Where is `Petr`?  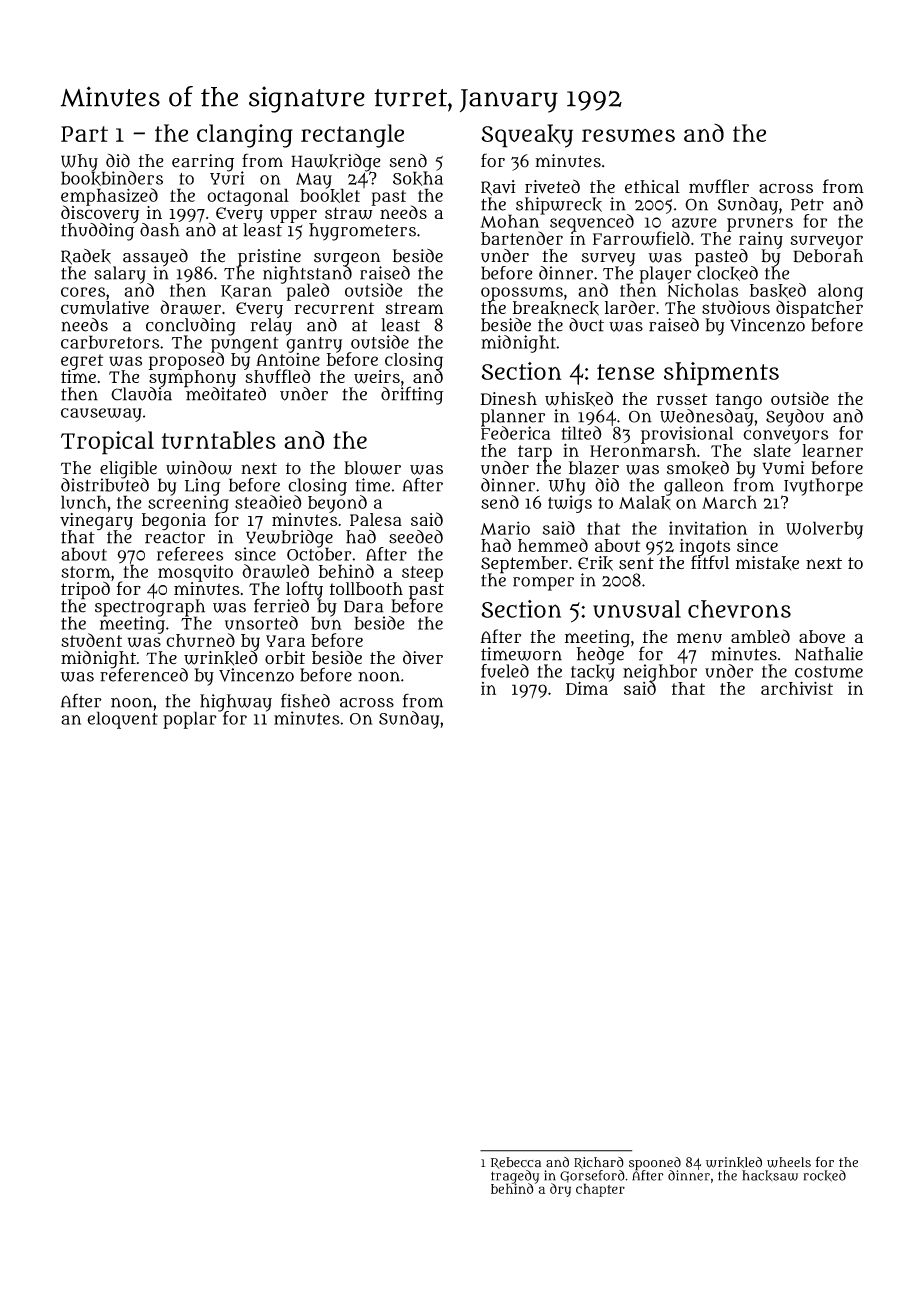 Petr is located at coordinates (807, 204).
